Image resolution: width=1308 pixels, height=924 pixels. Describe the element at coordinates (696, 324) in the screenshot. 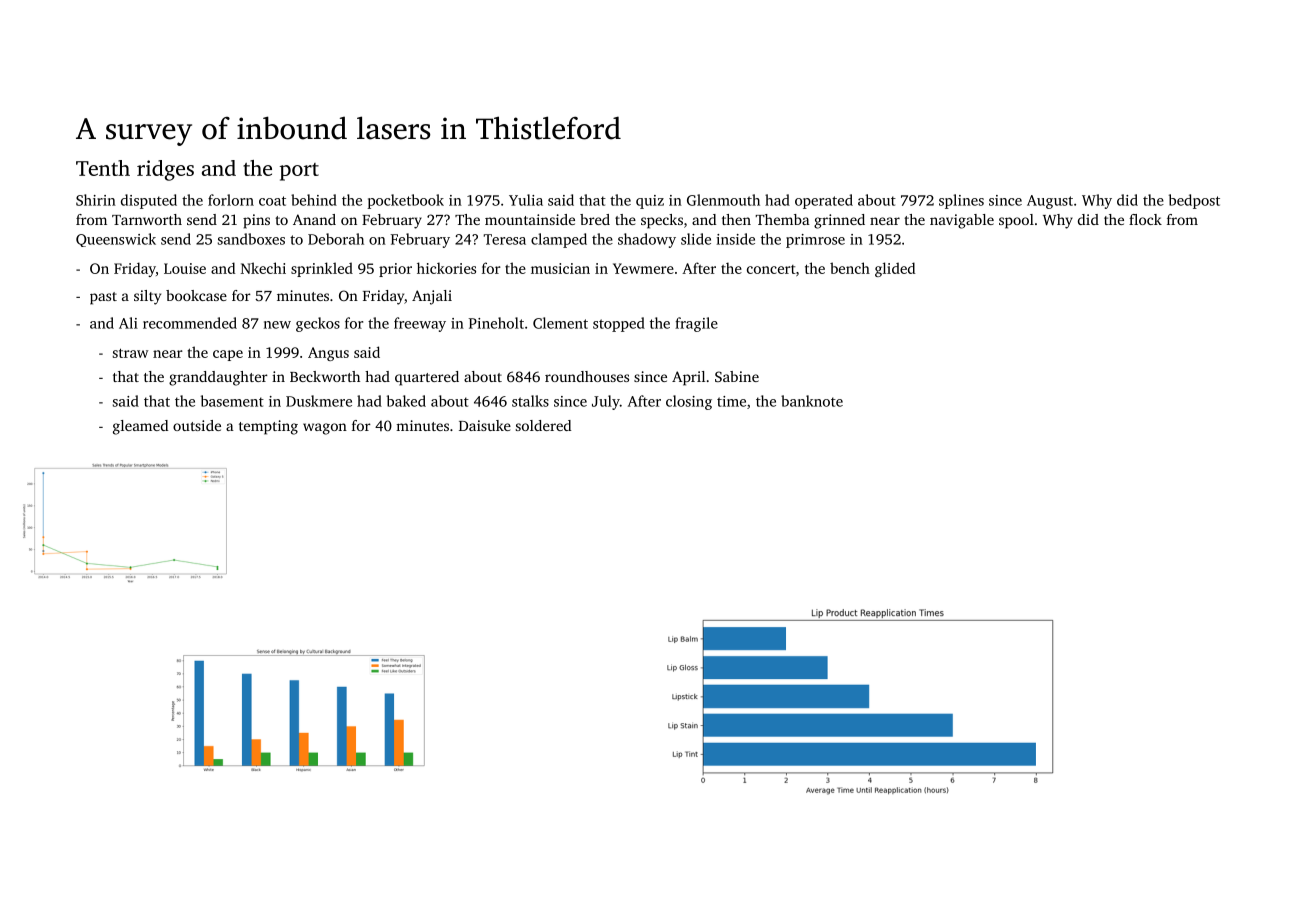

I see `fragile` at that location.
